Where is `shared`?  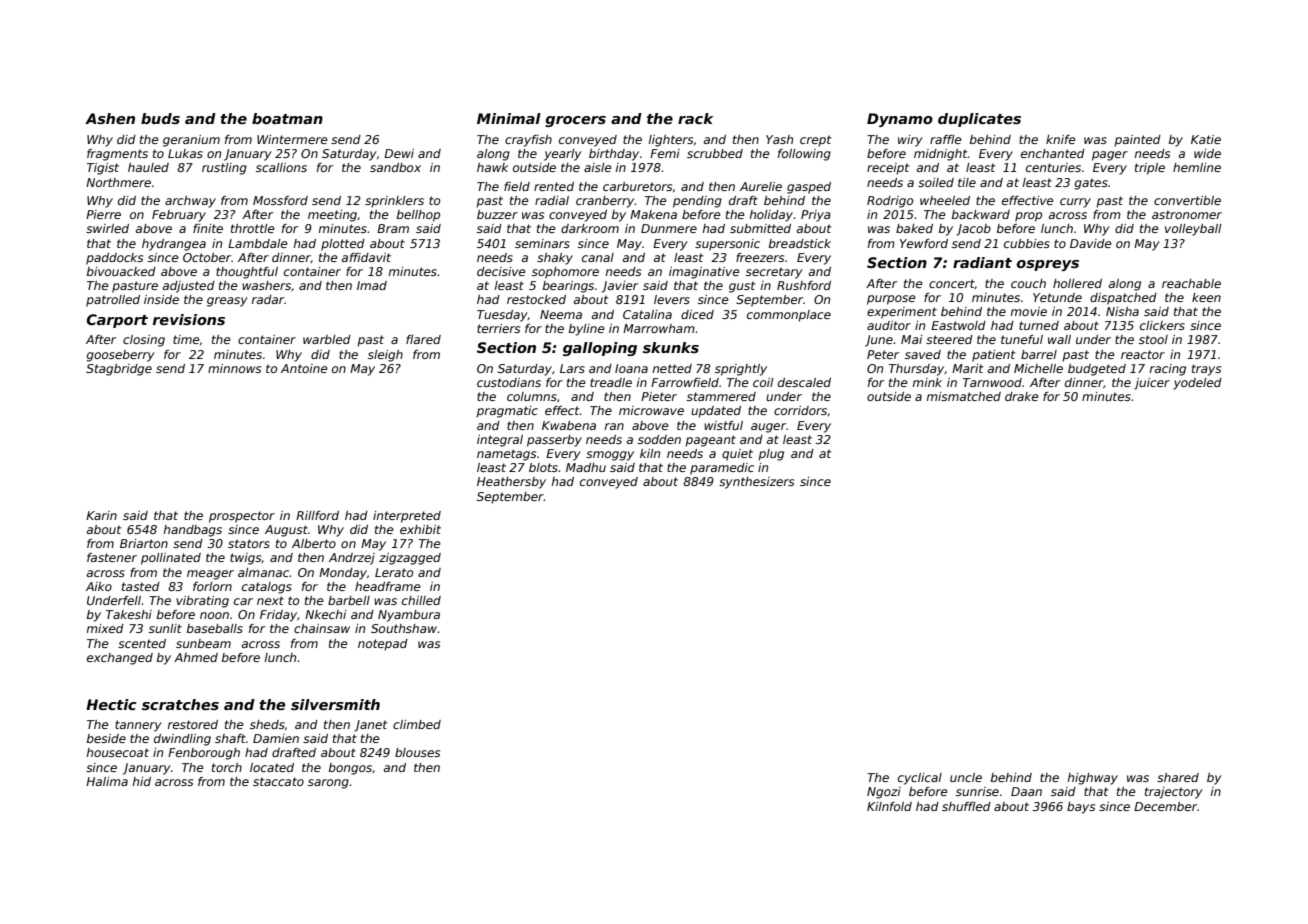
shared is located at coordinates (1178, 777).
